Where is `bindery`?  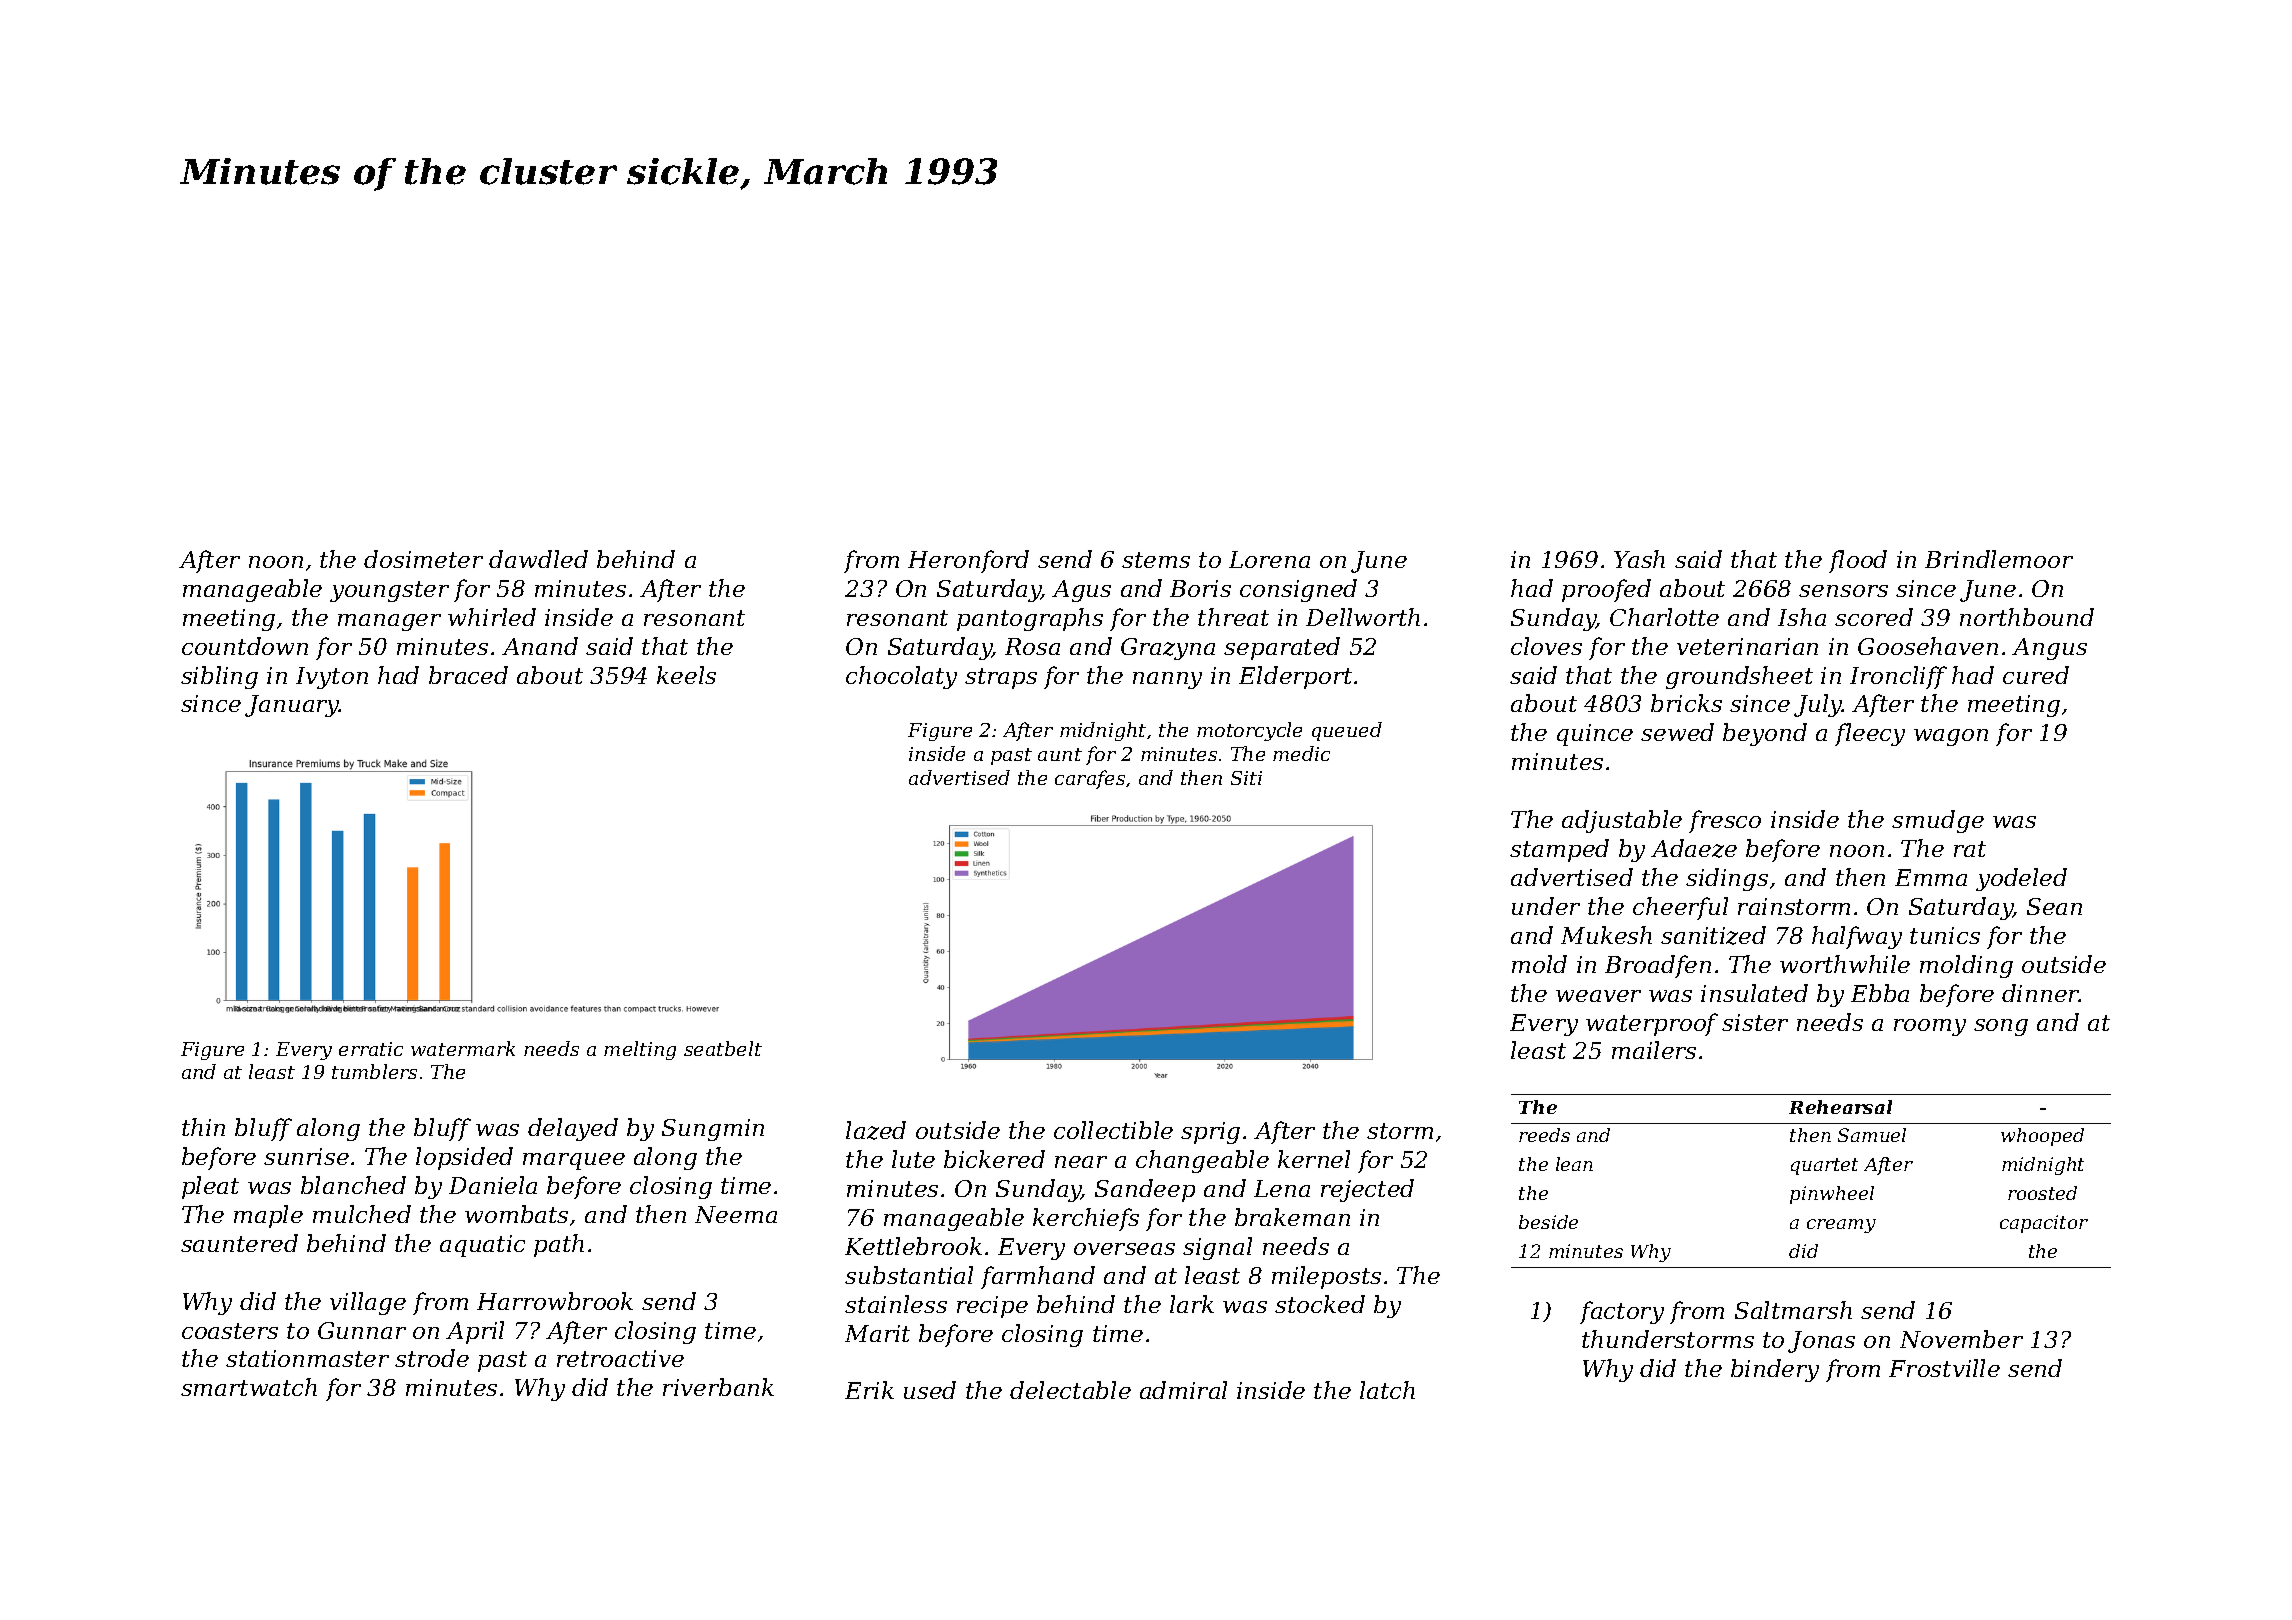 bindery is located at coordinates (1775, 1370).
